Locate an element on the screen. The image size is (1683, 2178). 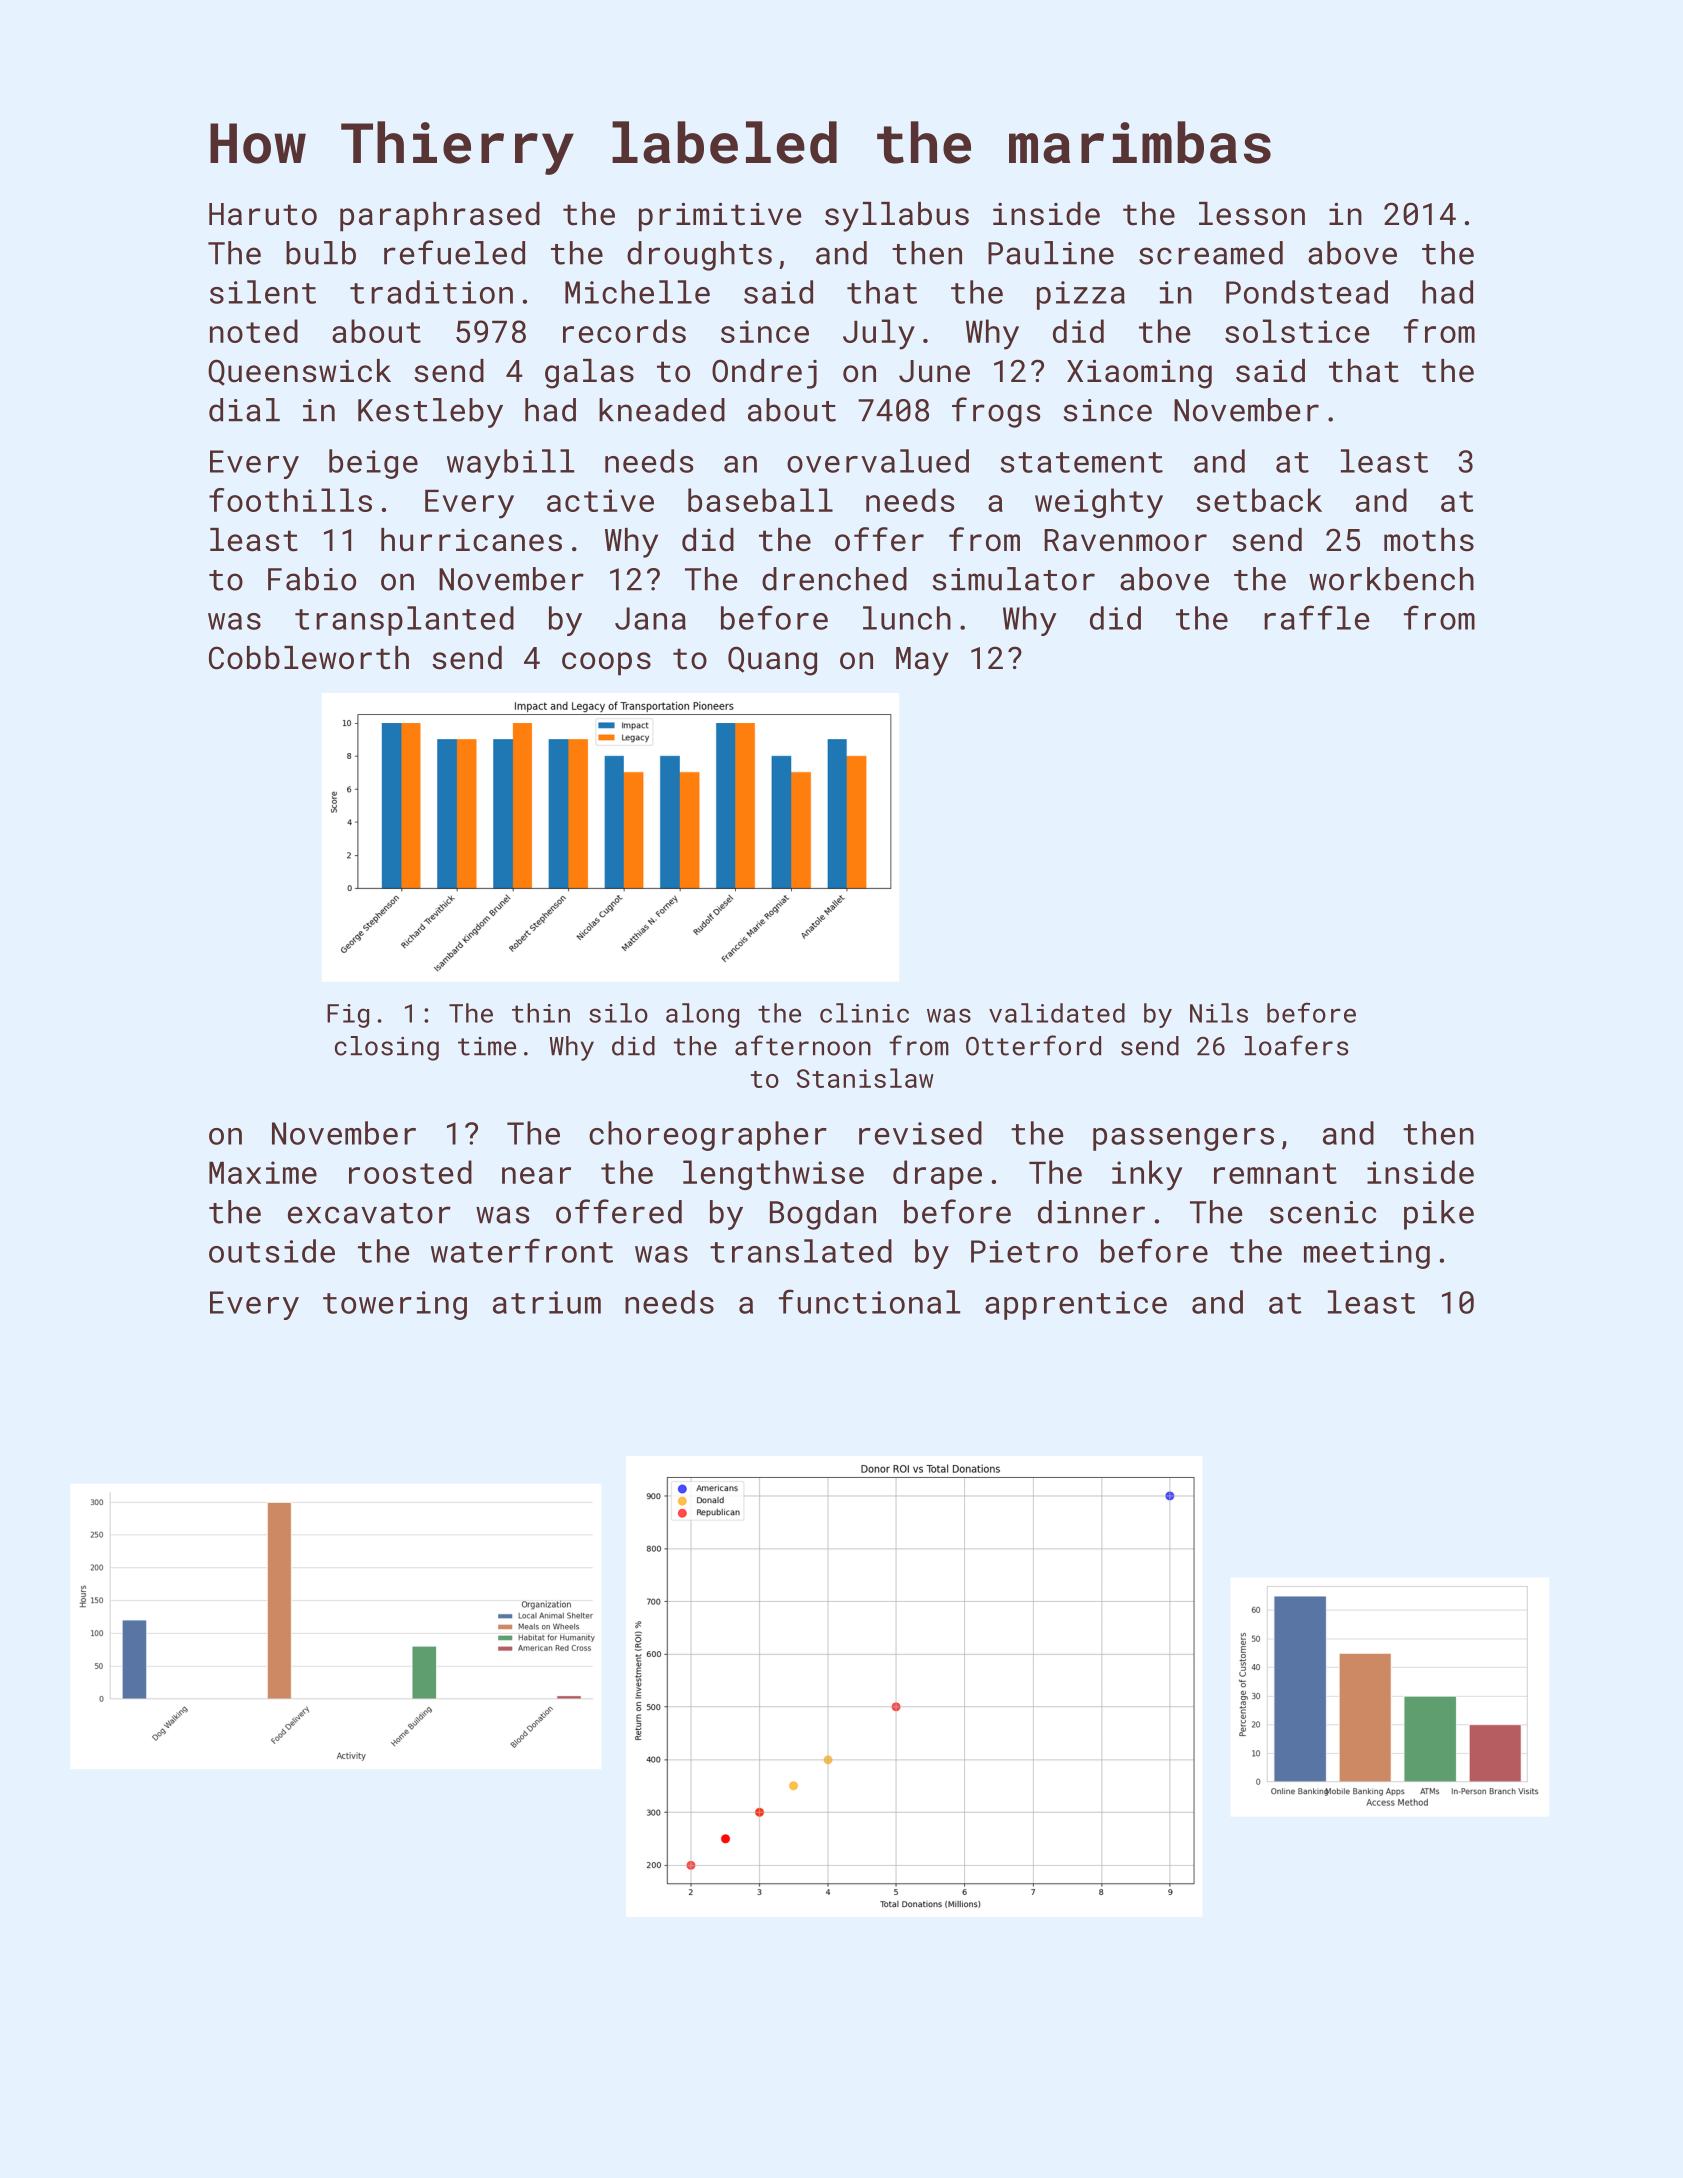
meeting is located at coordinates (1367, 1254).
